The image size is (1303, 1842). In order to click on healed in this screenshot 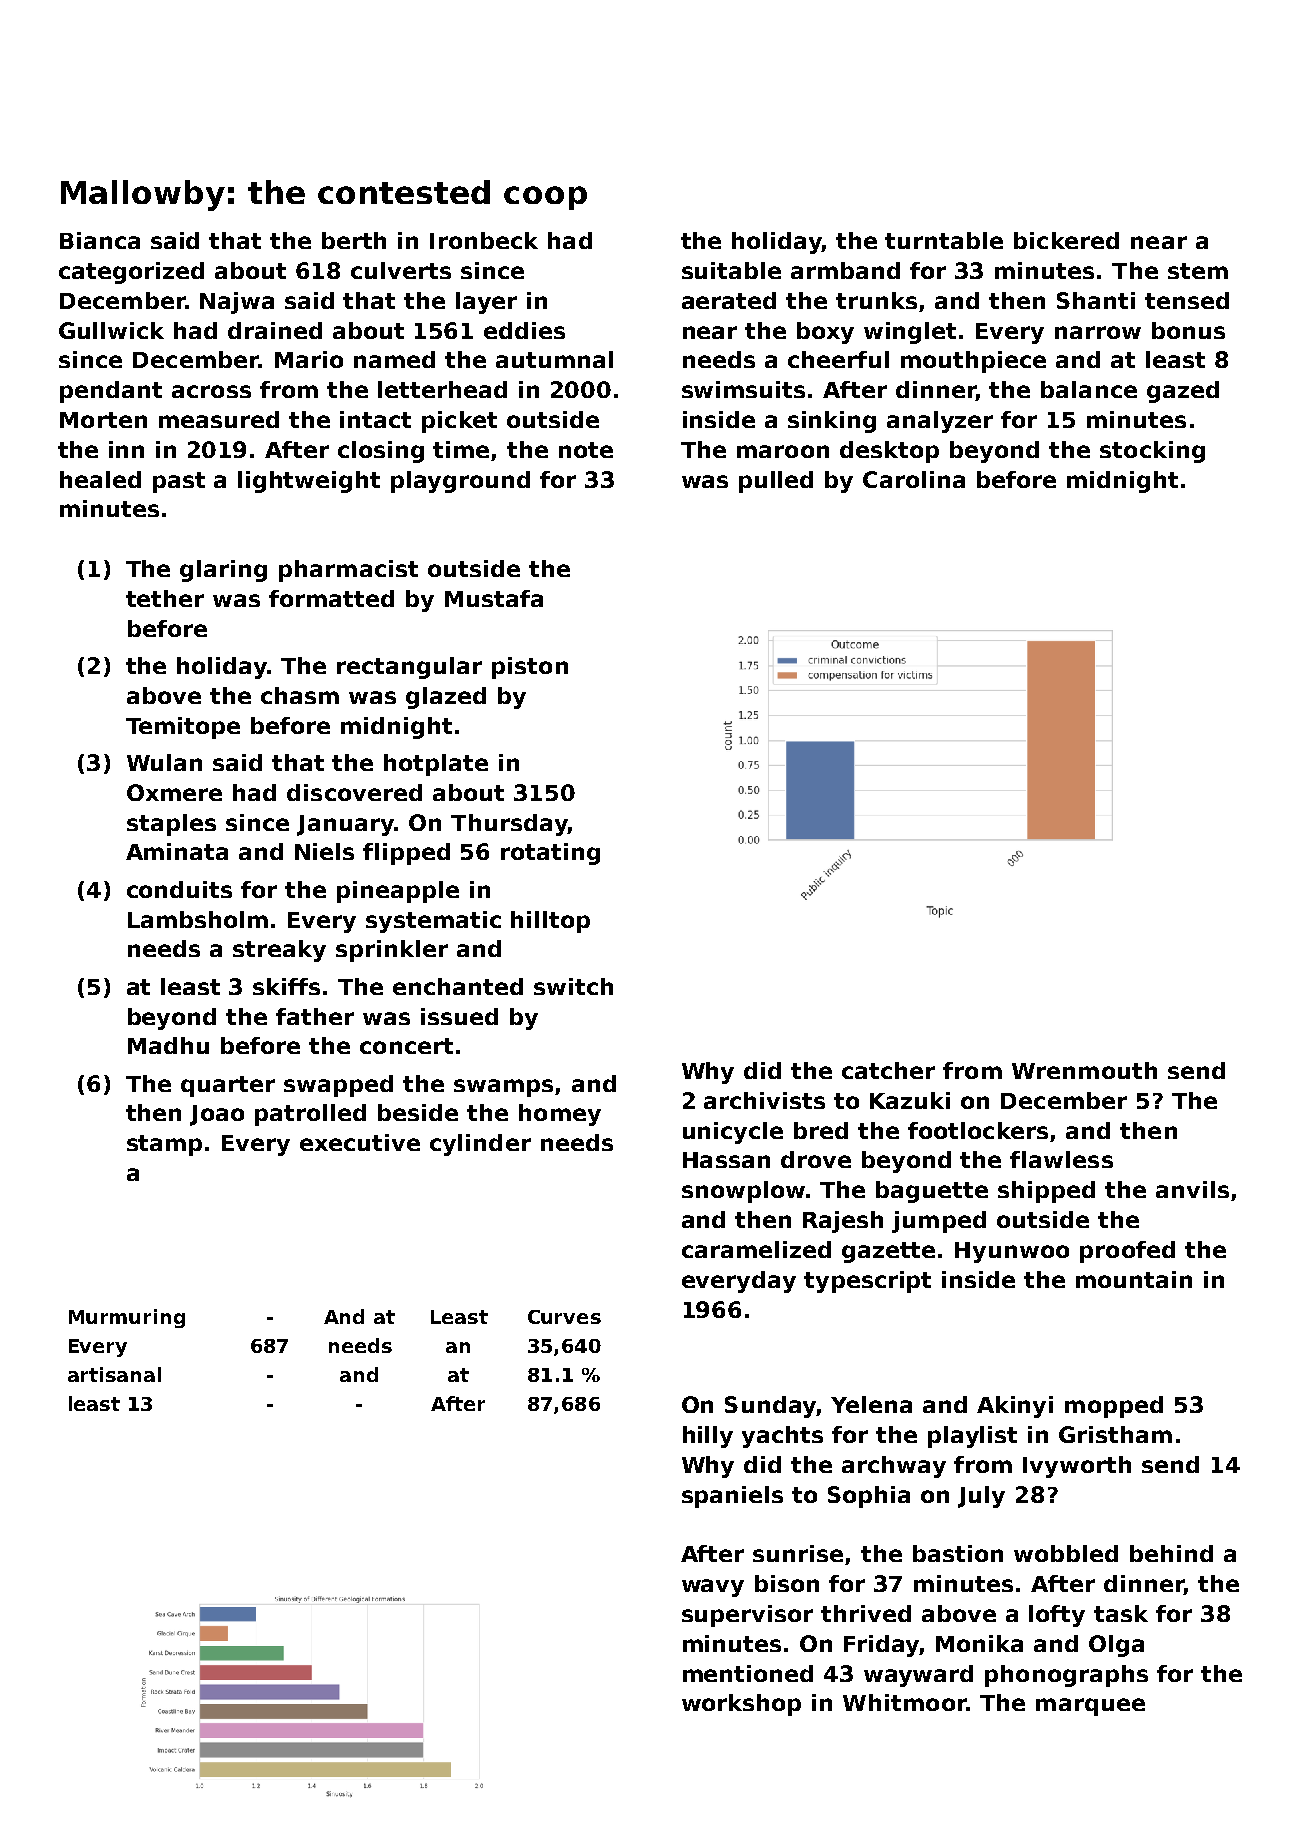, I will do `click(100, 479)`.
